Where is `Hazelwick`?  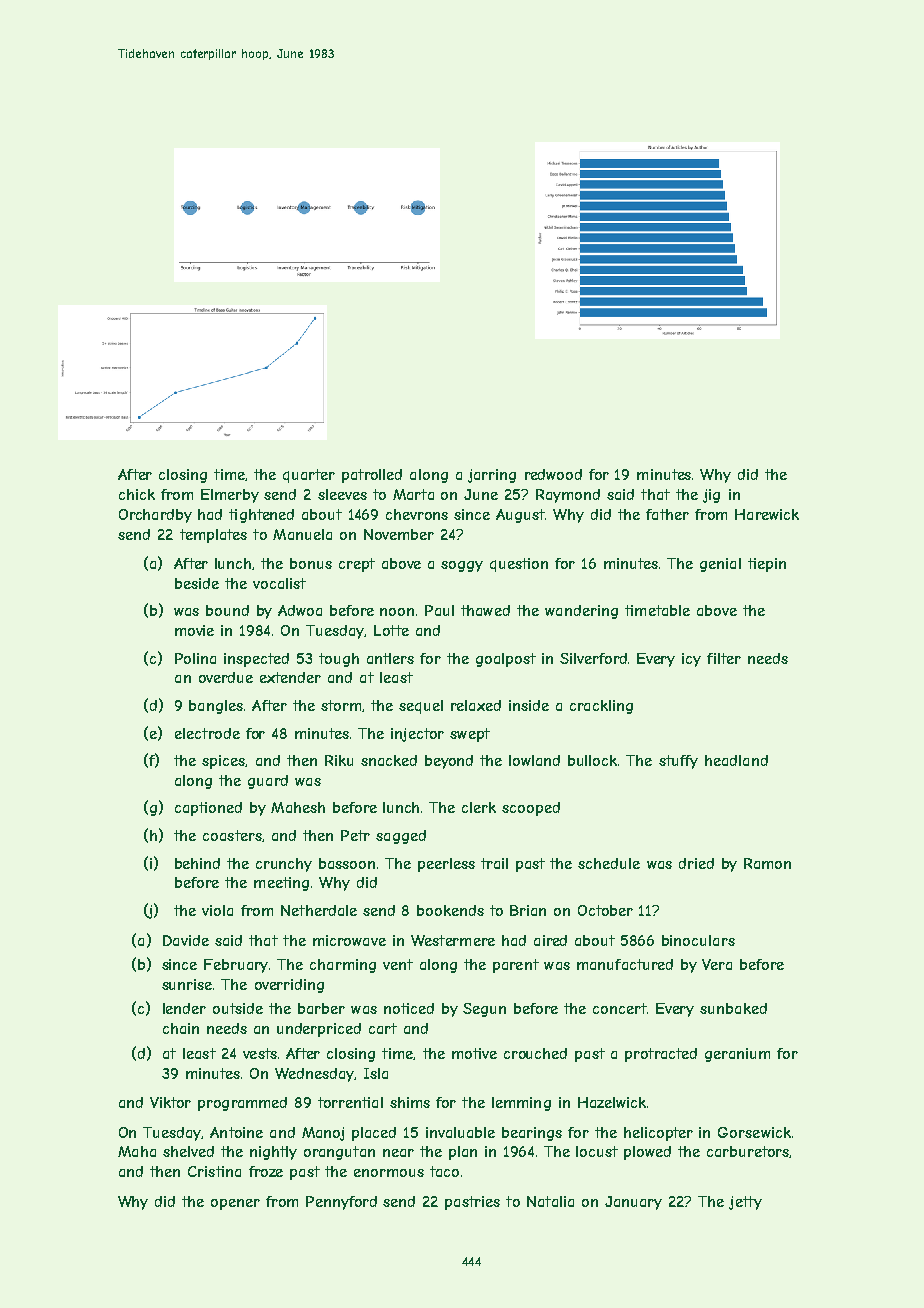 Hazelwick is located at coordinates (612, 1102).
